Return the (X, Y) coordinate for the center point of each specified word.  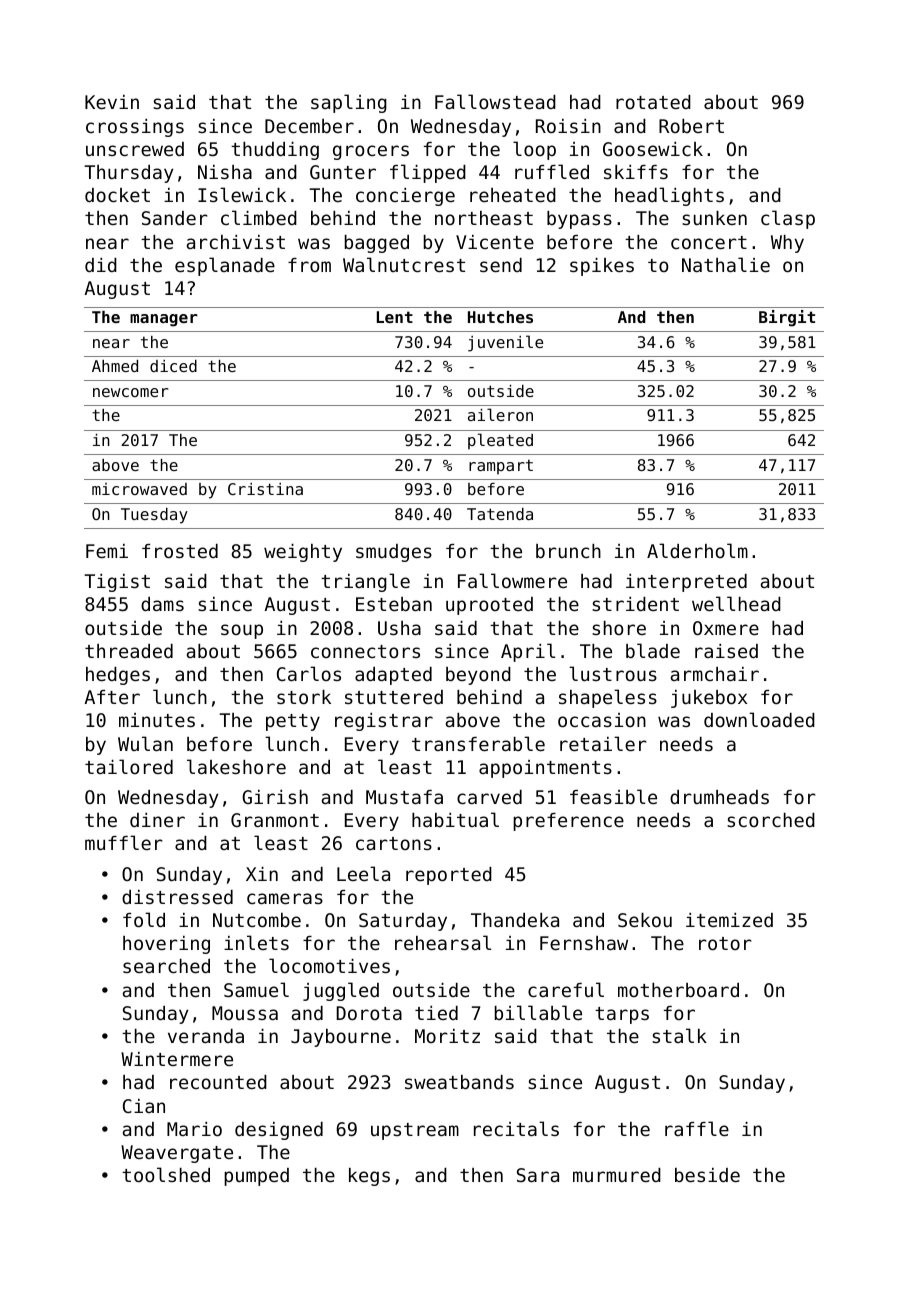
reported (449, 876)
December (309, 126)
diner (157, 820)
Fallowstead (495, 101)
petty (293, 722)
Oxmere (726, 628)
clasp (788, 219)
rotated (653, 102)
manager (164, 320)
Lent (395, 317)
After (112, 697)
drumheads (719, 797)
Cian (144, 1106)
